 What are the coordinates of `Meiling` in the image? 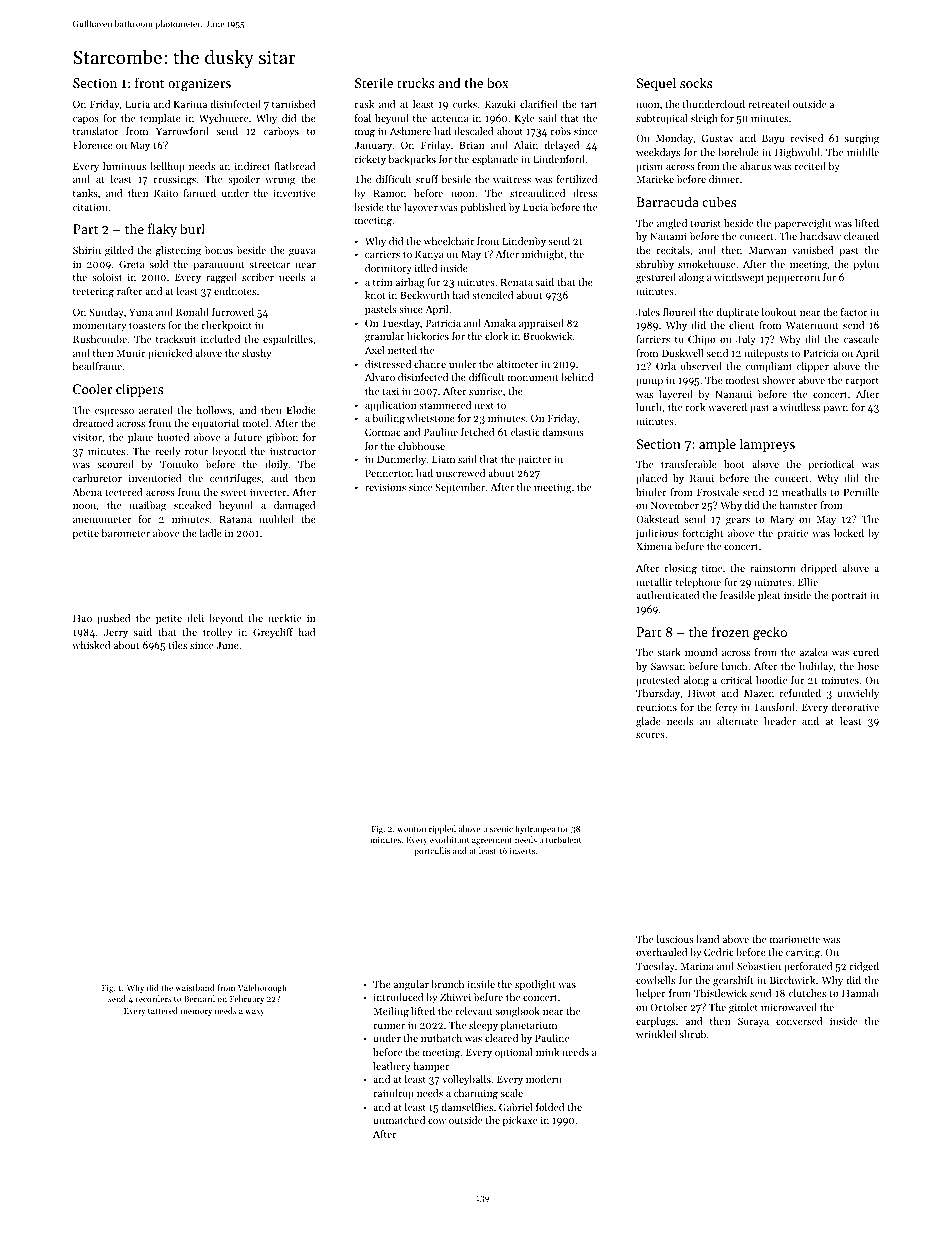 It's located at (391, 1012).
